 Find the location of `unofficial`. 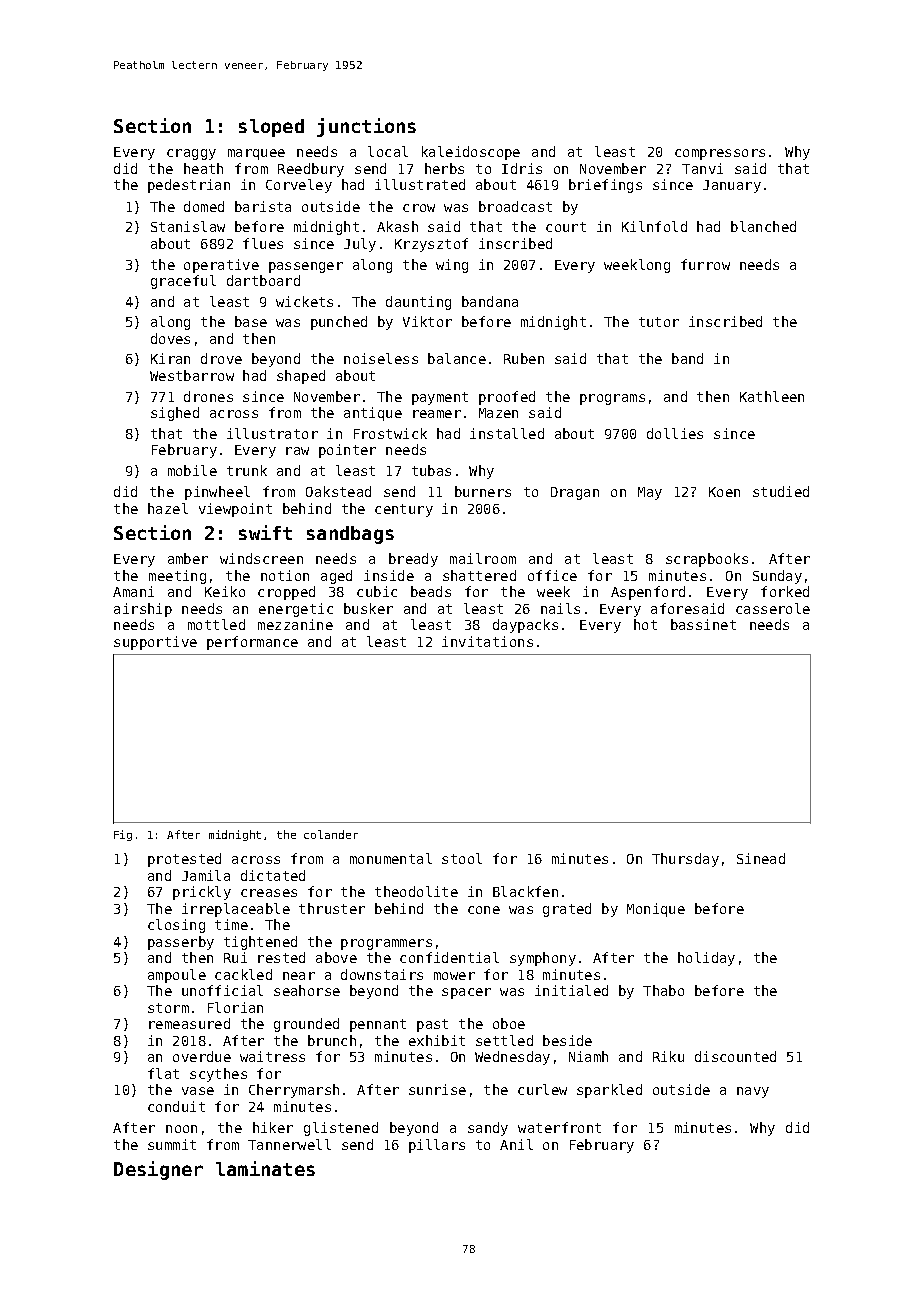

unofficial is located at coordinates (222, 990).
